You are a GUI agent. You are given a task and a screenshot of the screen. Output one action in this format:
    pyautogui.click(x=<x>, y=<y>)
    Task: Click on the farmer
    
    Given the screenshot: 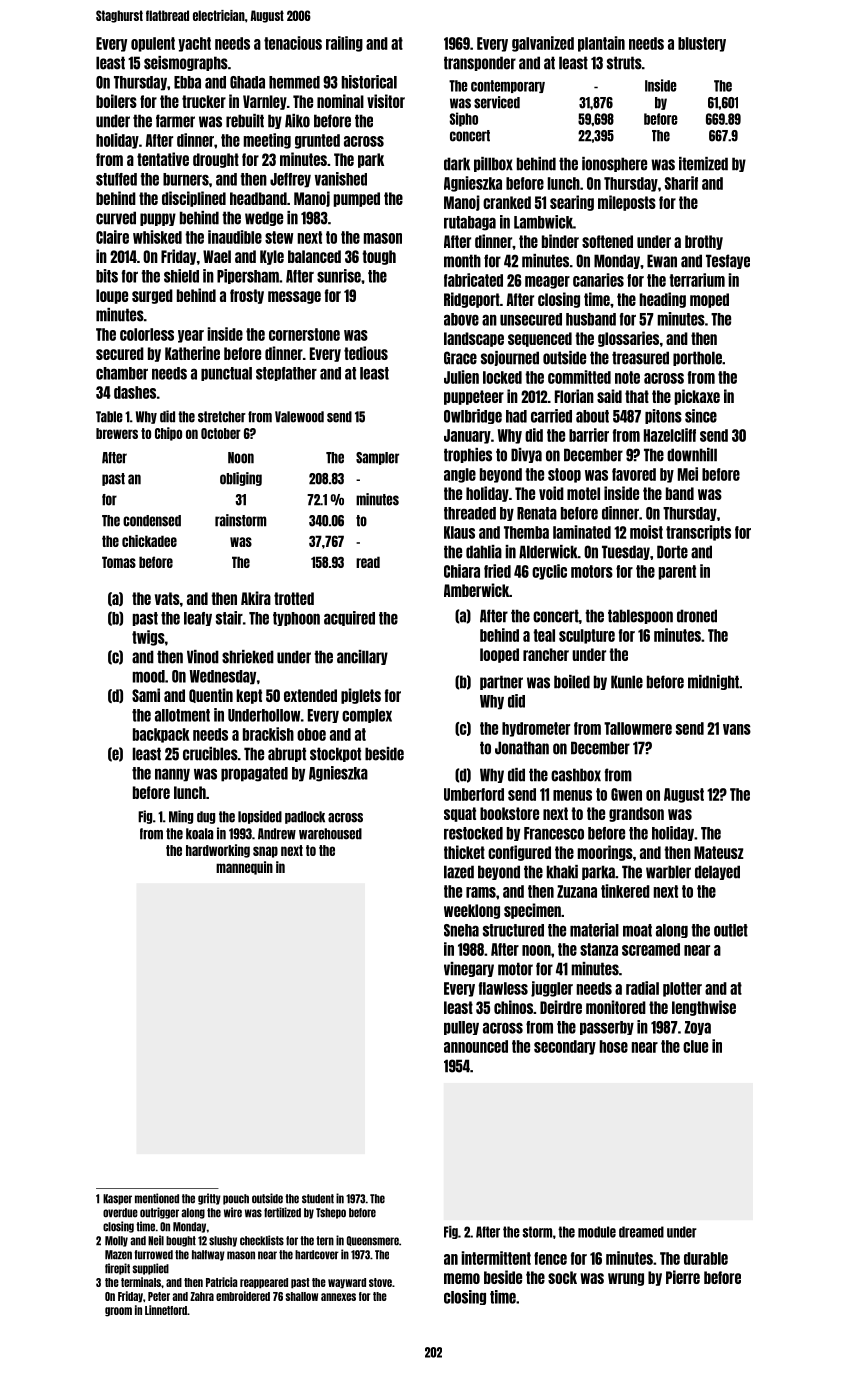 What is the action you would take?
    pyautogui.click(x=175, y=121)
